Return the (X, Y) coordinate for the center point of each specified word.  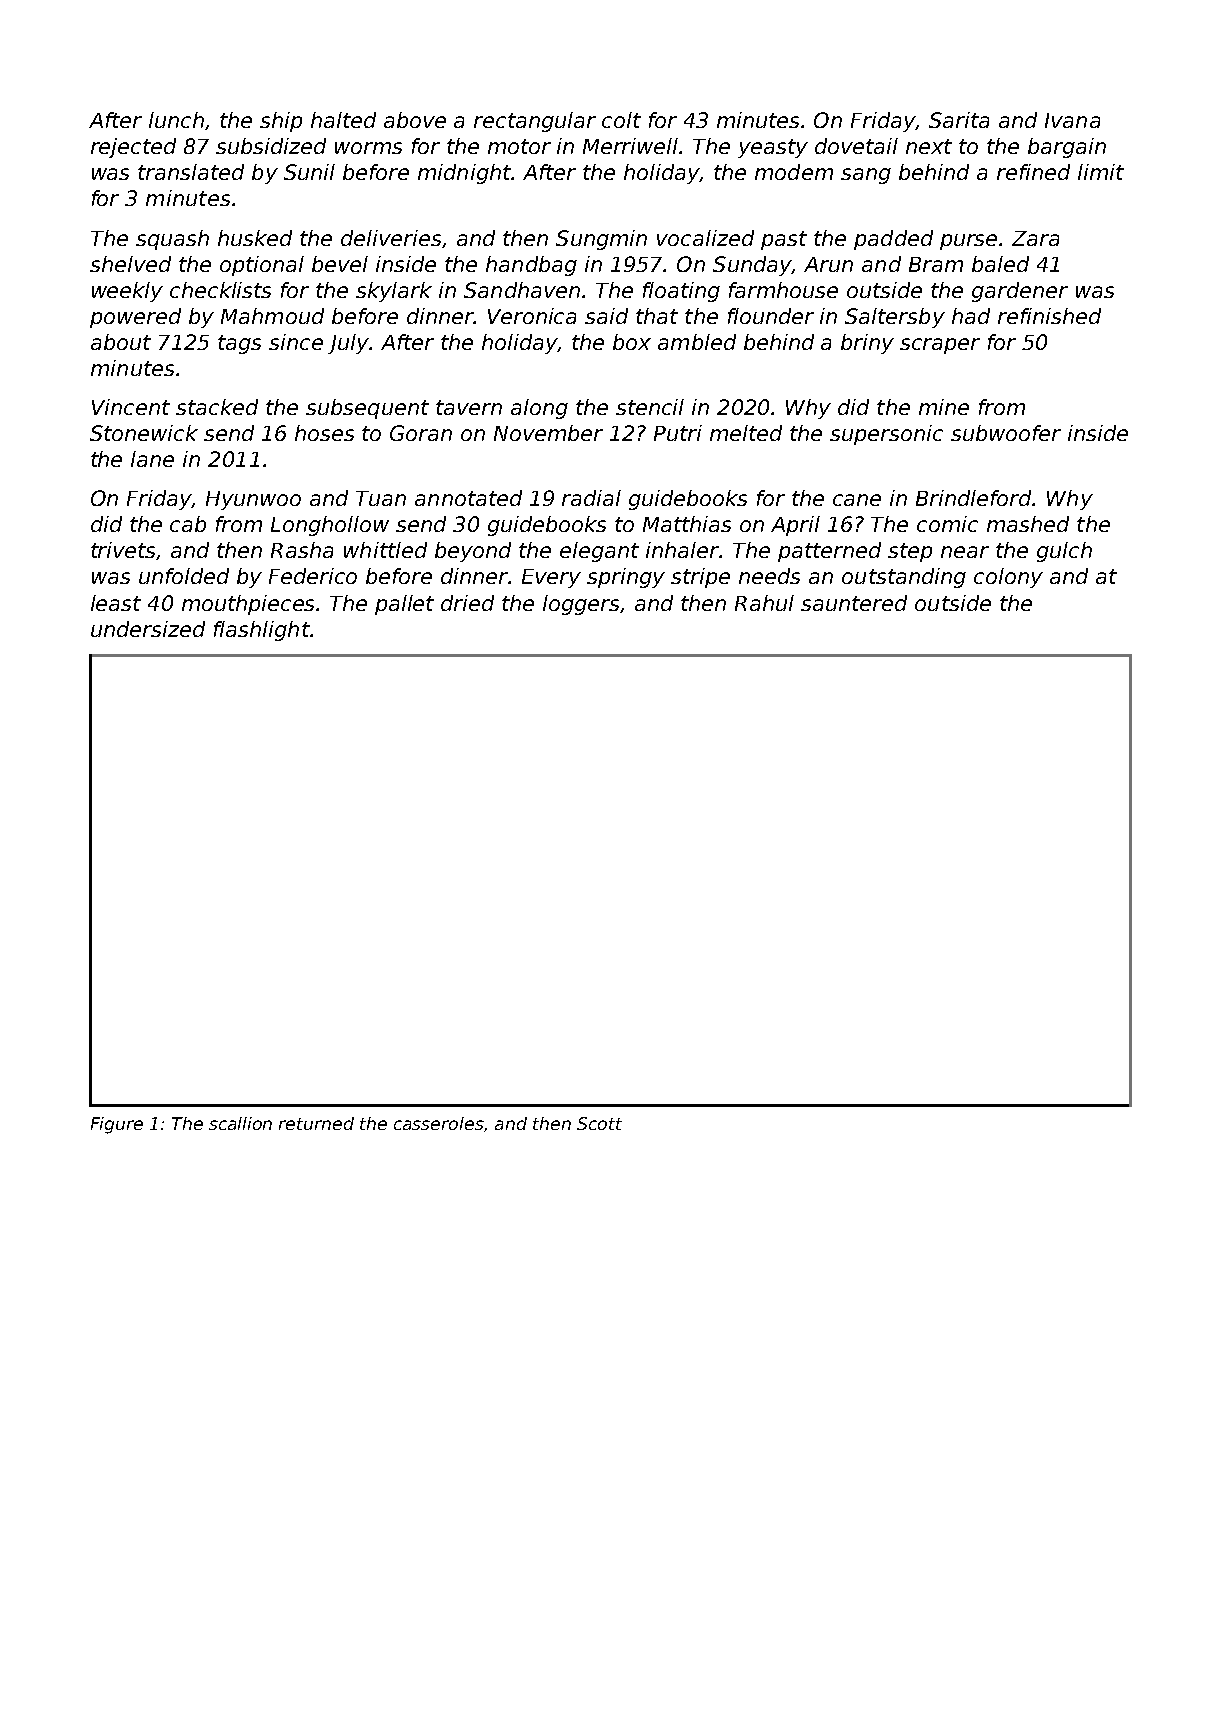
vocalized (705, 238)
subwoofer (1006, 433)
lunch (176, 120)
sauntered (854, 603)
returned (316, 1123)
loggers (582, 605)
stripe (700, 578)
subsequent (367, 409)
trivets (124, 551)
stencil (650, 407)
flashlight (262, 631)
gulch (1064, 552)
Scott (599, 1123)
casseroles (439, 1123)
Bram (936, 264)
